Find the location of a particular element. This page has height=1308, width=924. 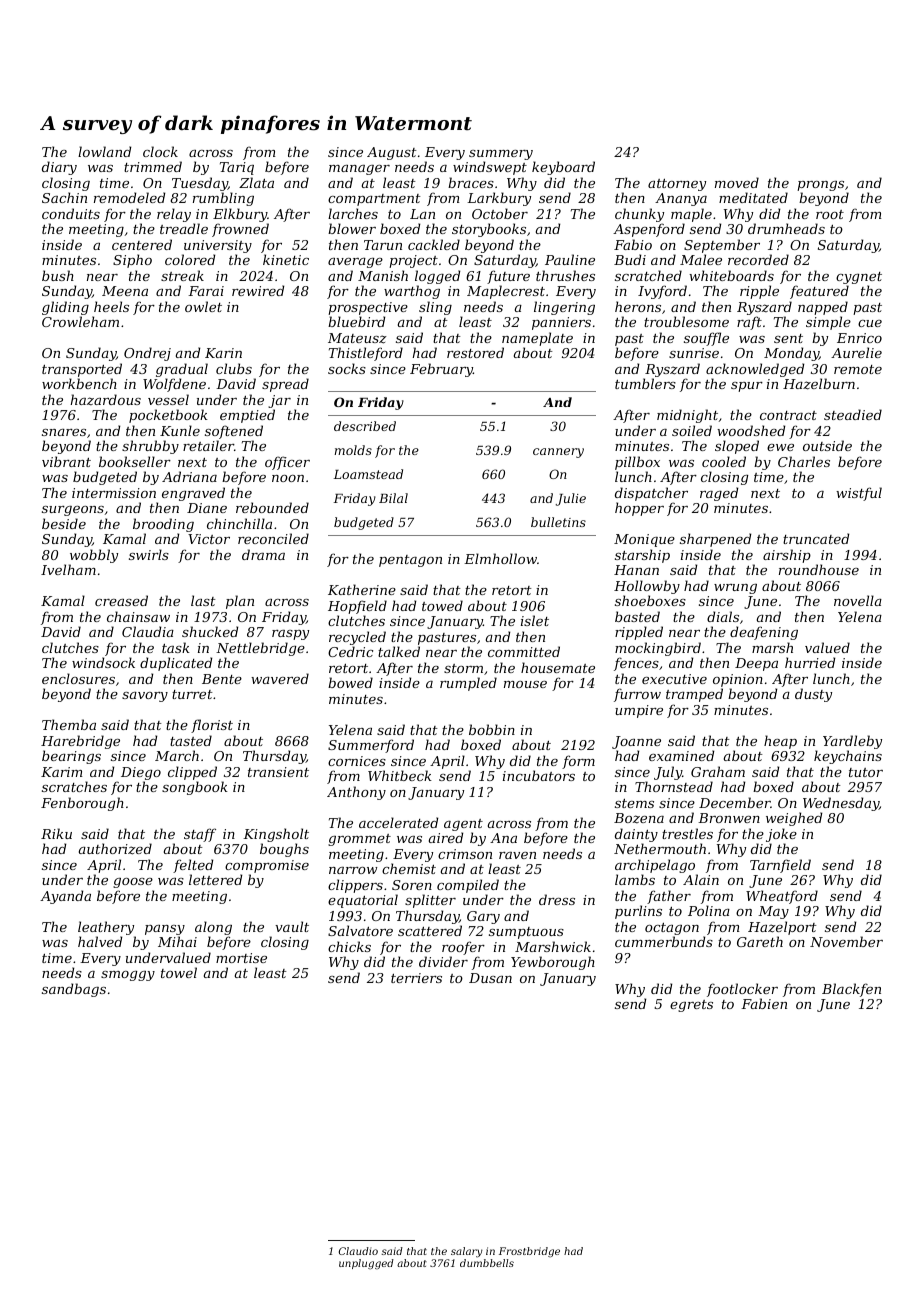

equatorial is located at coordinates (363, 901).
